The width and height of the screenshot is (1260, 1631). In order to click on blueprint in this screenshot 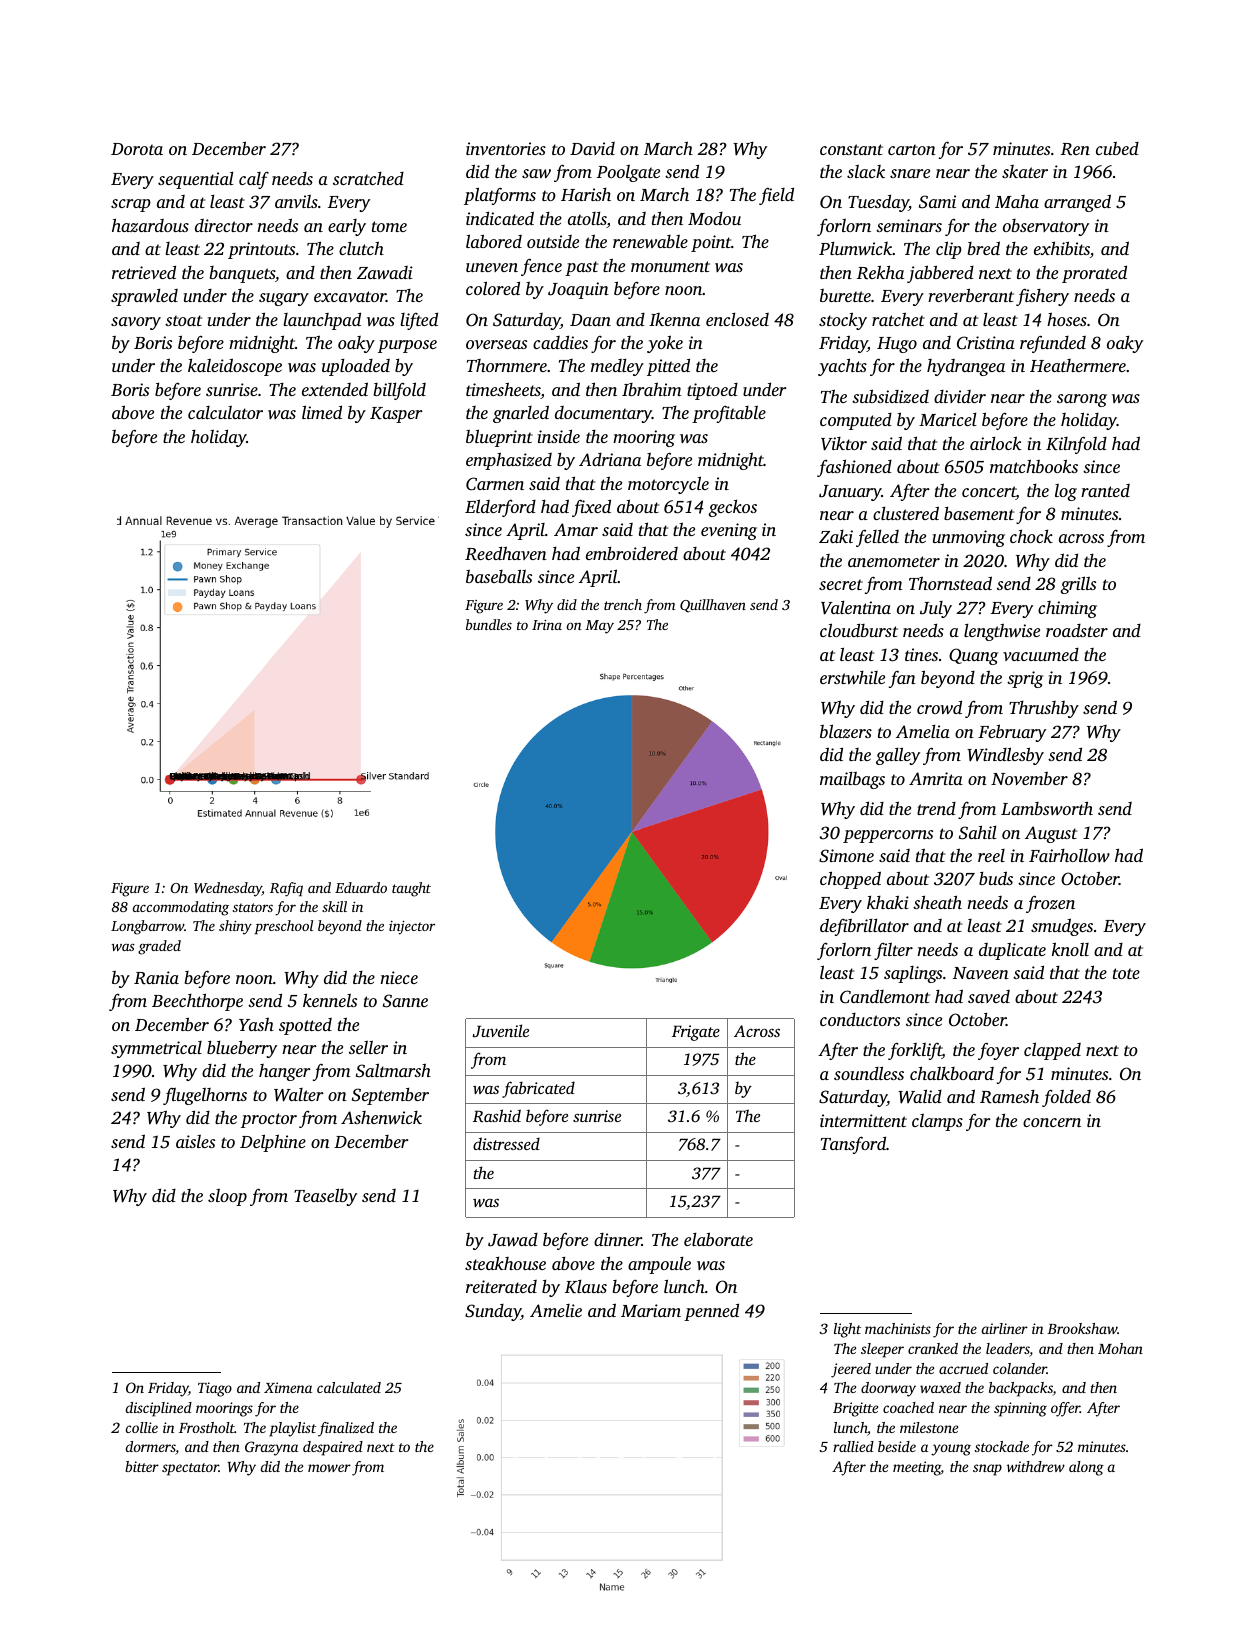, I will do `click(499, 438)`.
